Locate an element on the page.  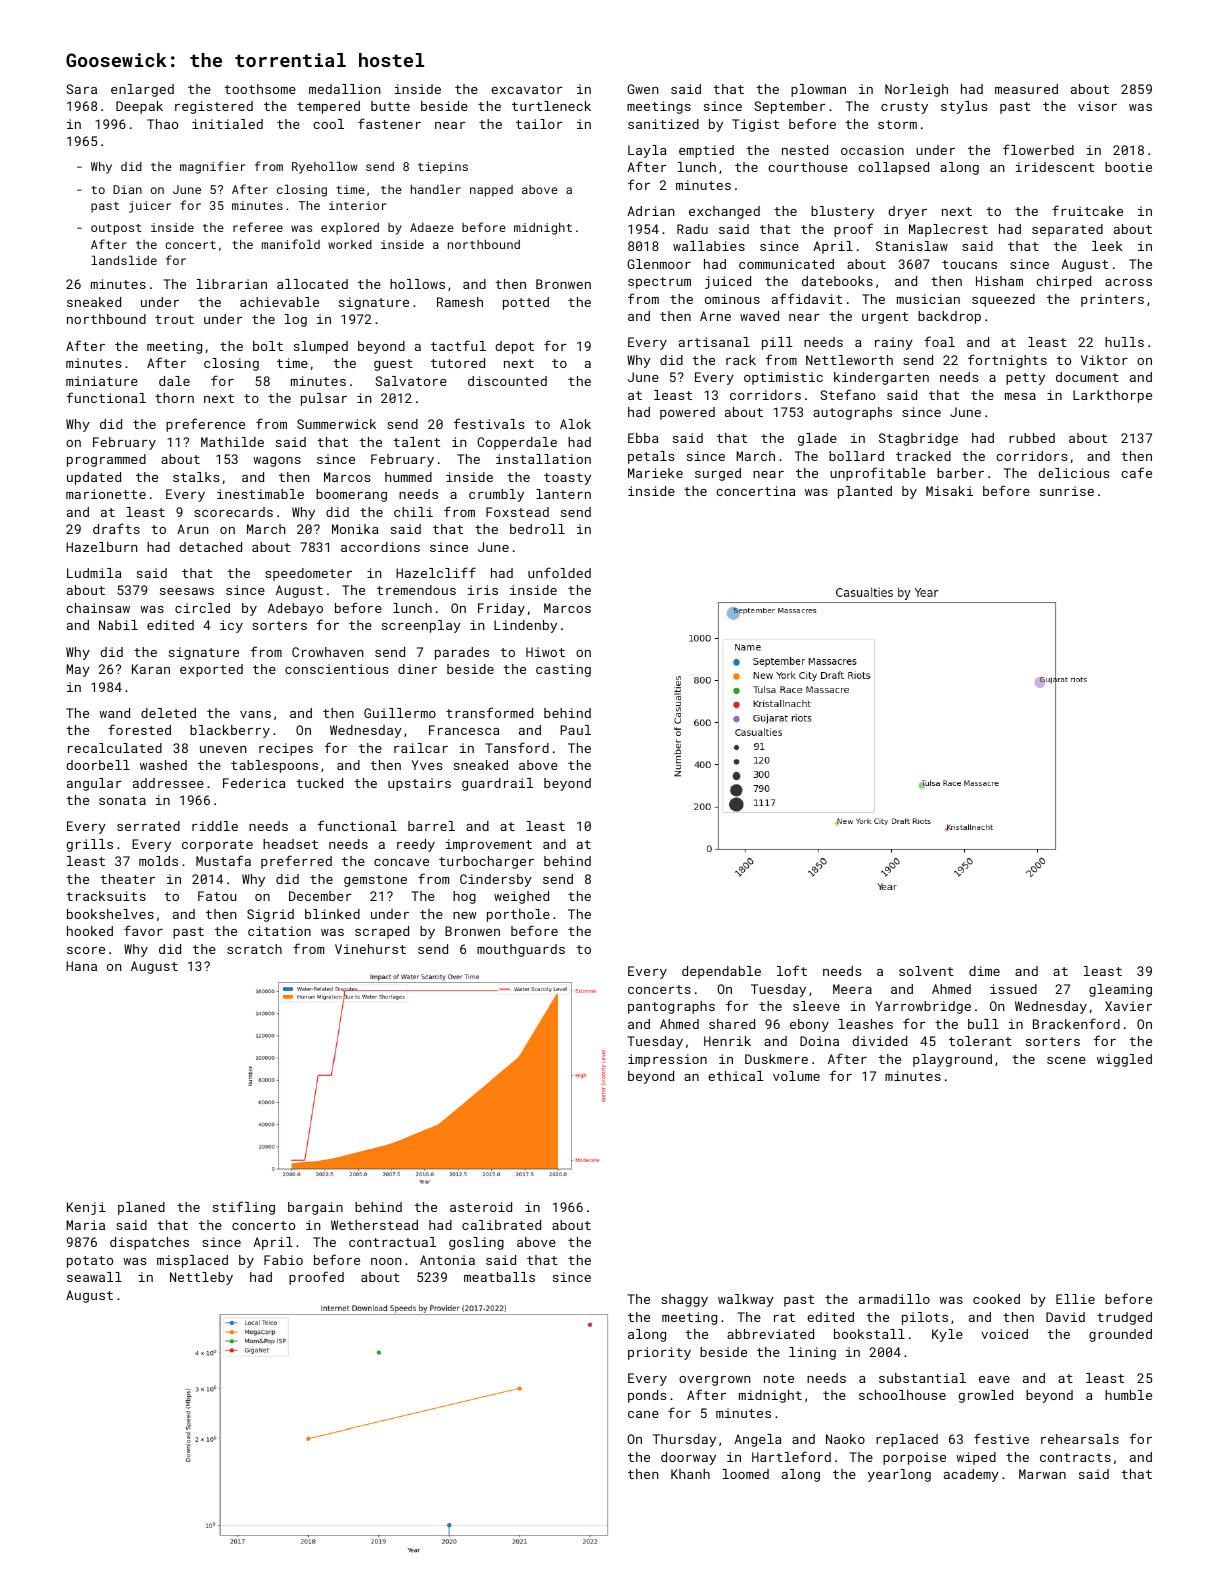
Monika is located at coordinates (355, 529).
